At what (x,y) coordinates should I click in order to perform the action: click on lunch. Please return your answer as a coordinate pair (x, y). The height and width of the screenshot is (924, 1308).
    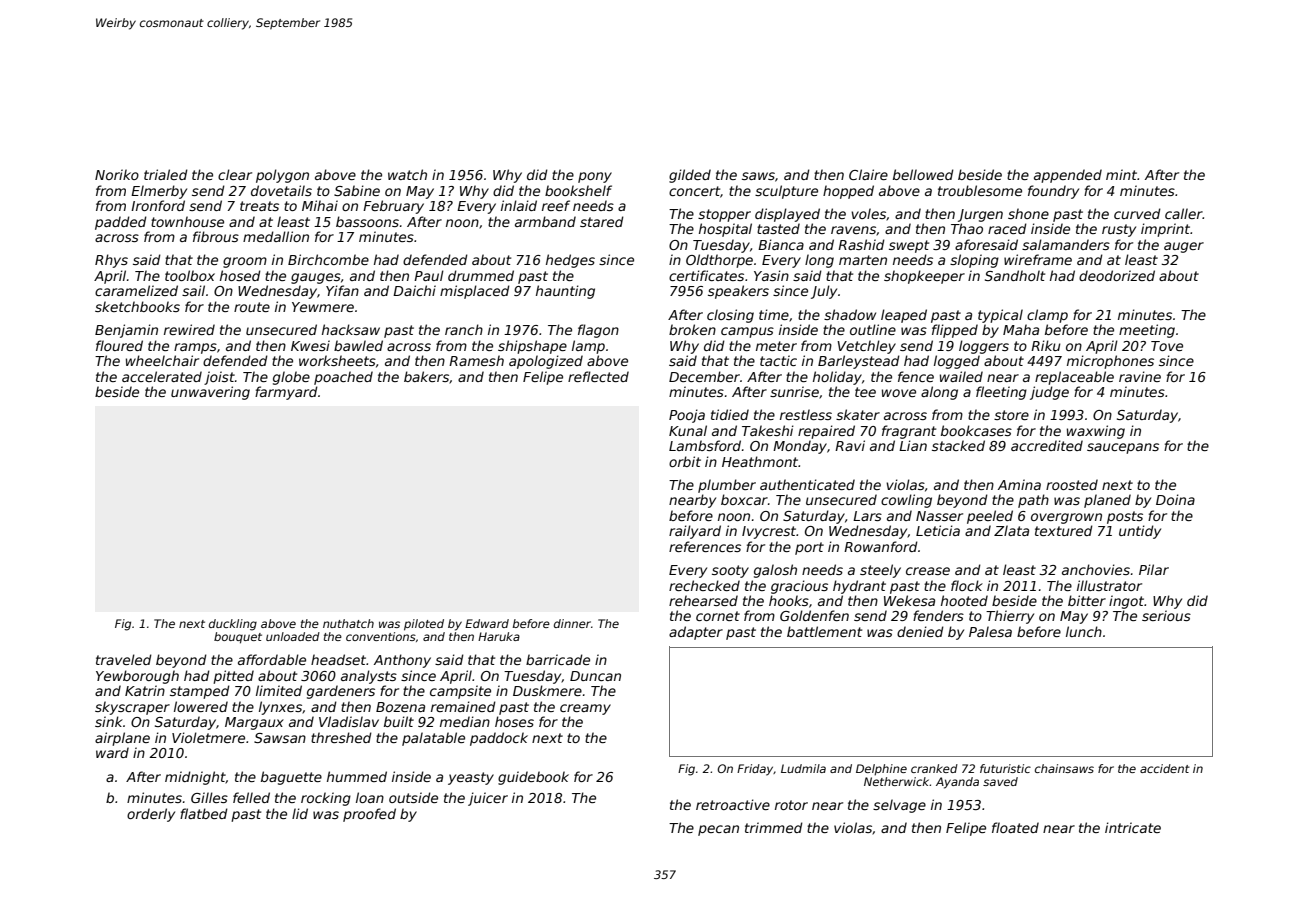
    Looking at the image, I should click on (1084, 631).
